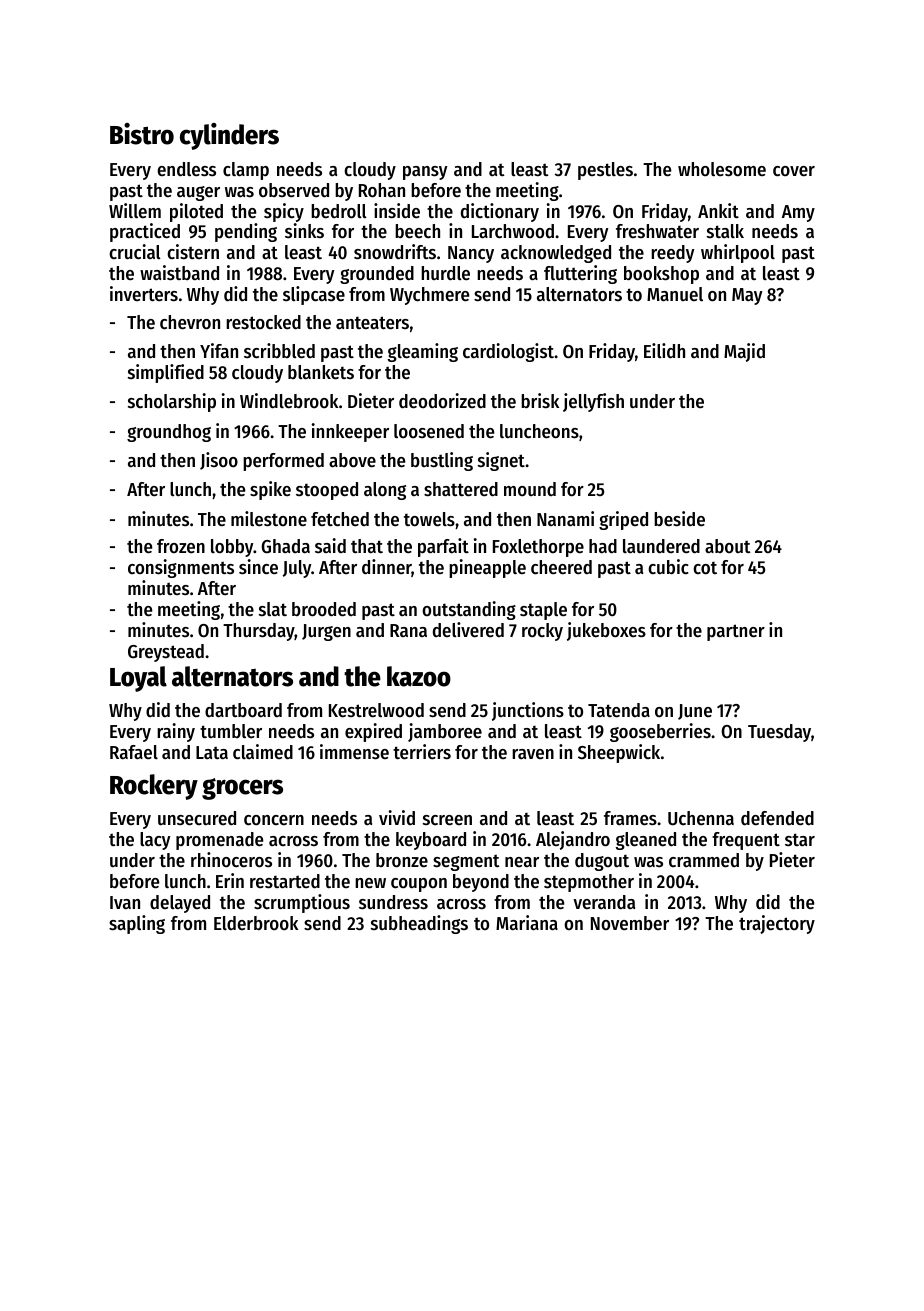 This document has height=1311, width=924. Describe the element at coordinates (422, 752) in the document. I see `terriers` at that location.
